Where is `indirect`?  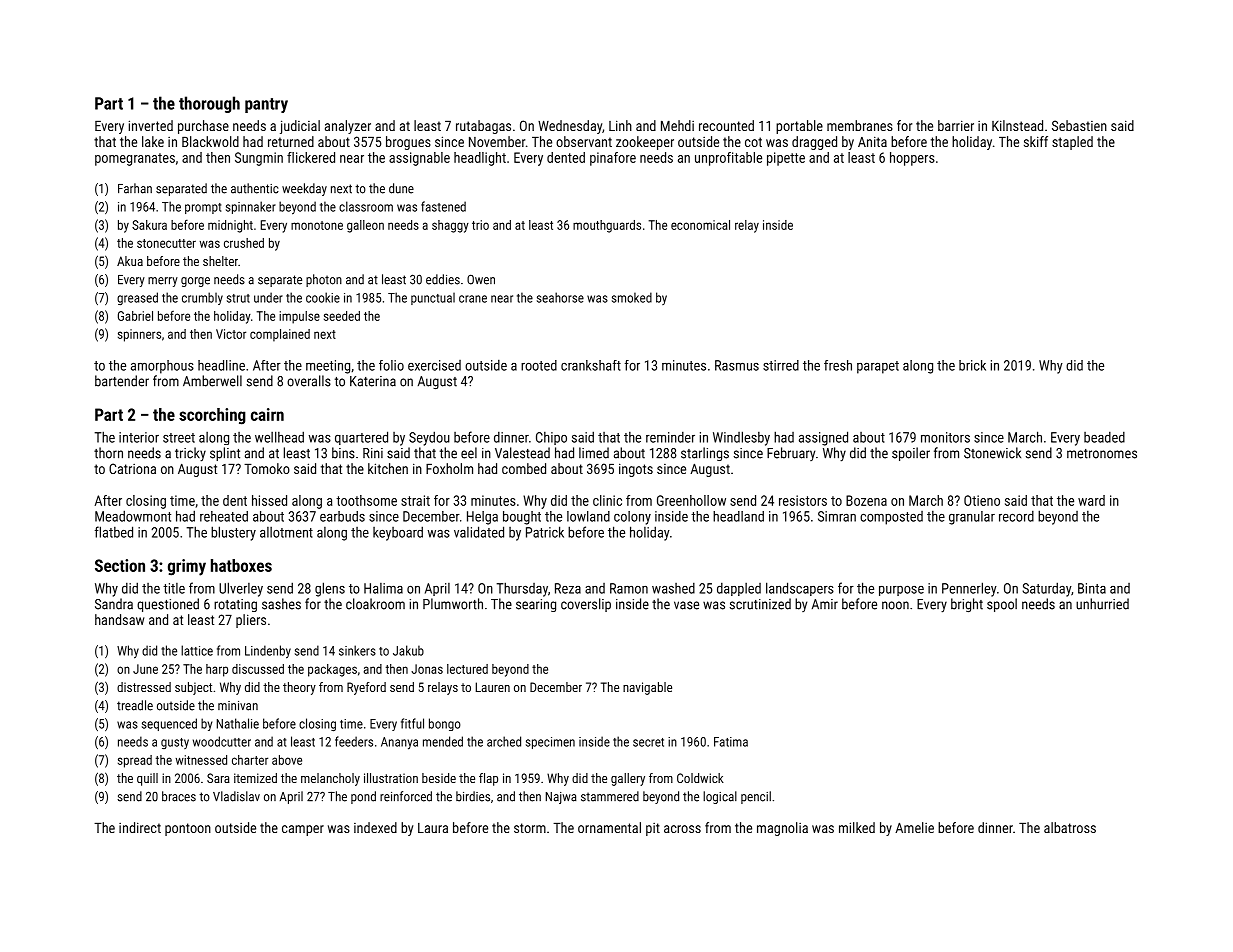 indirect is located at coordinates (140, 827).
